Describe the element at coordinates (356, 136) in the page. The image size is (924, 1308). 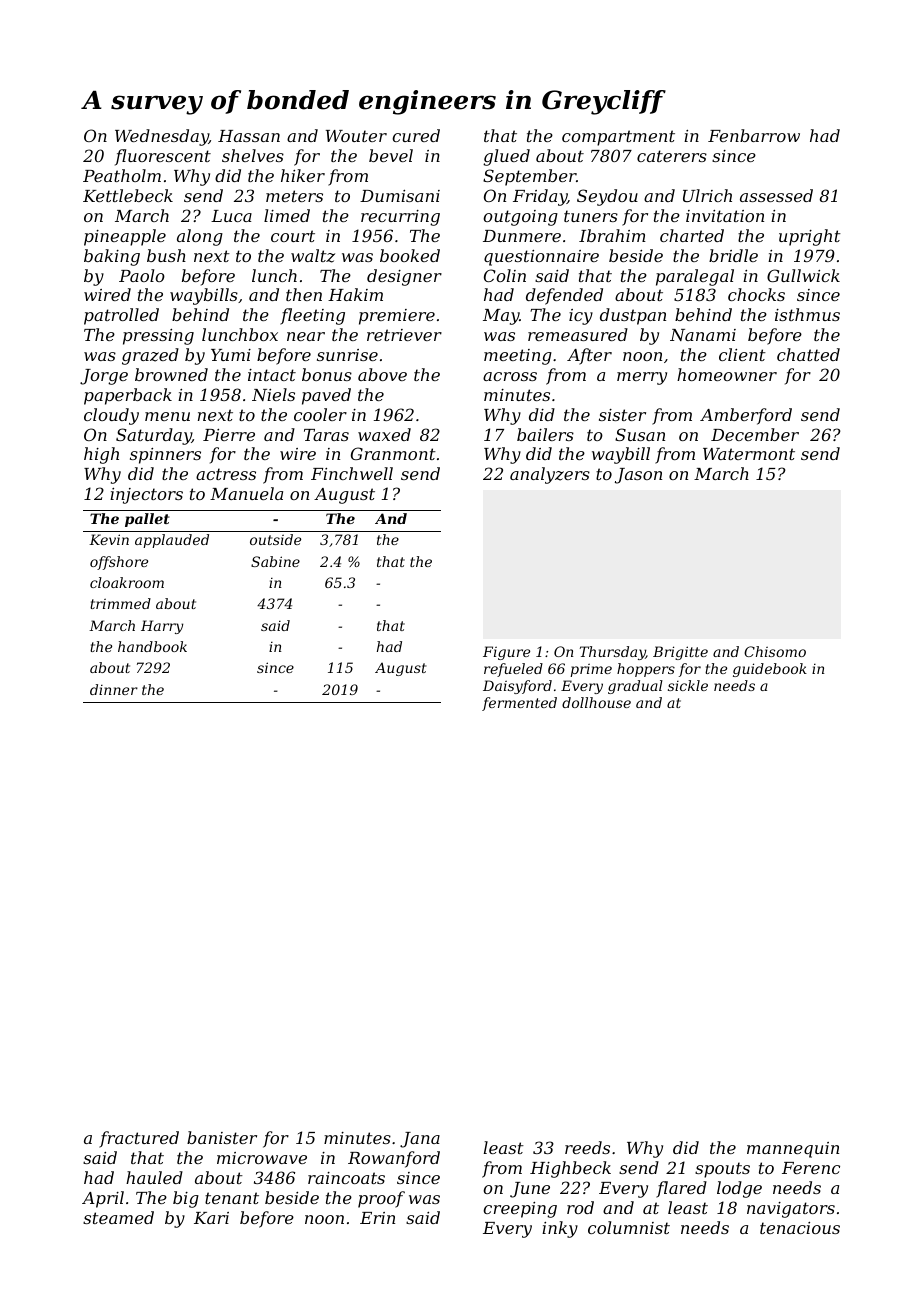
I see `Wouter` at that location.
